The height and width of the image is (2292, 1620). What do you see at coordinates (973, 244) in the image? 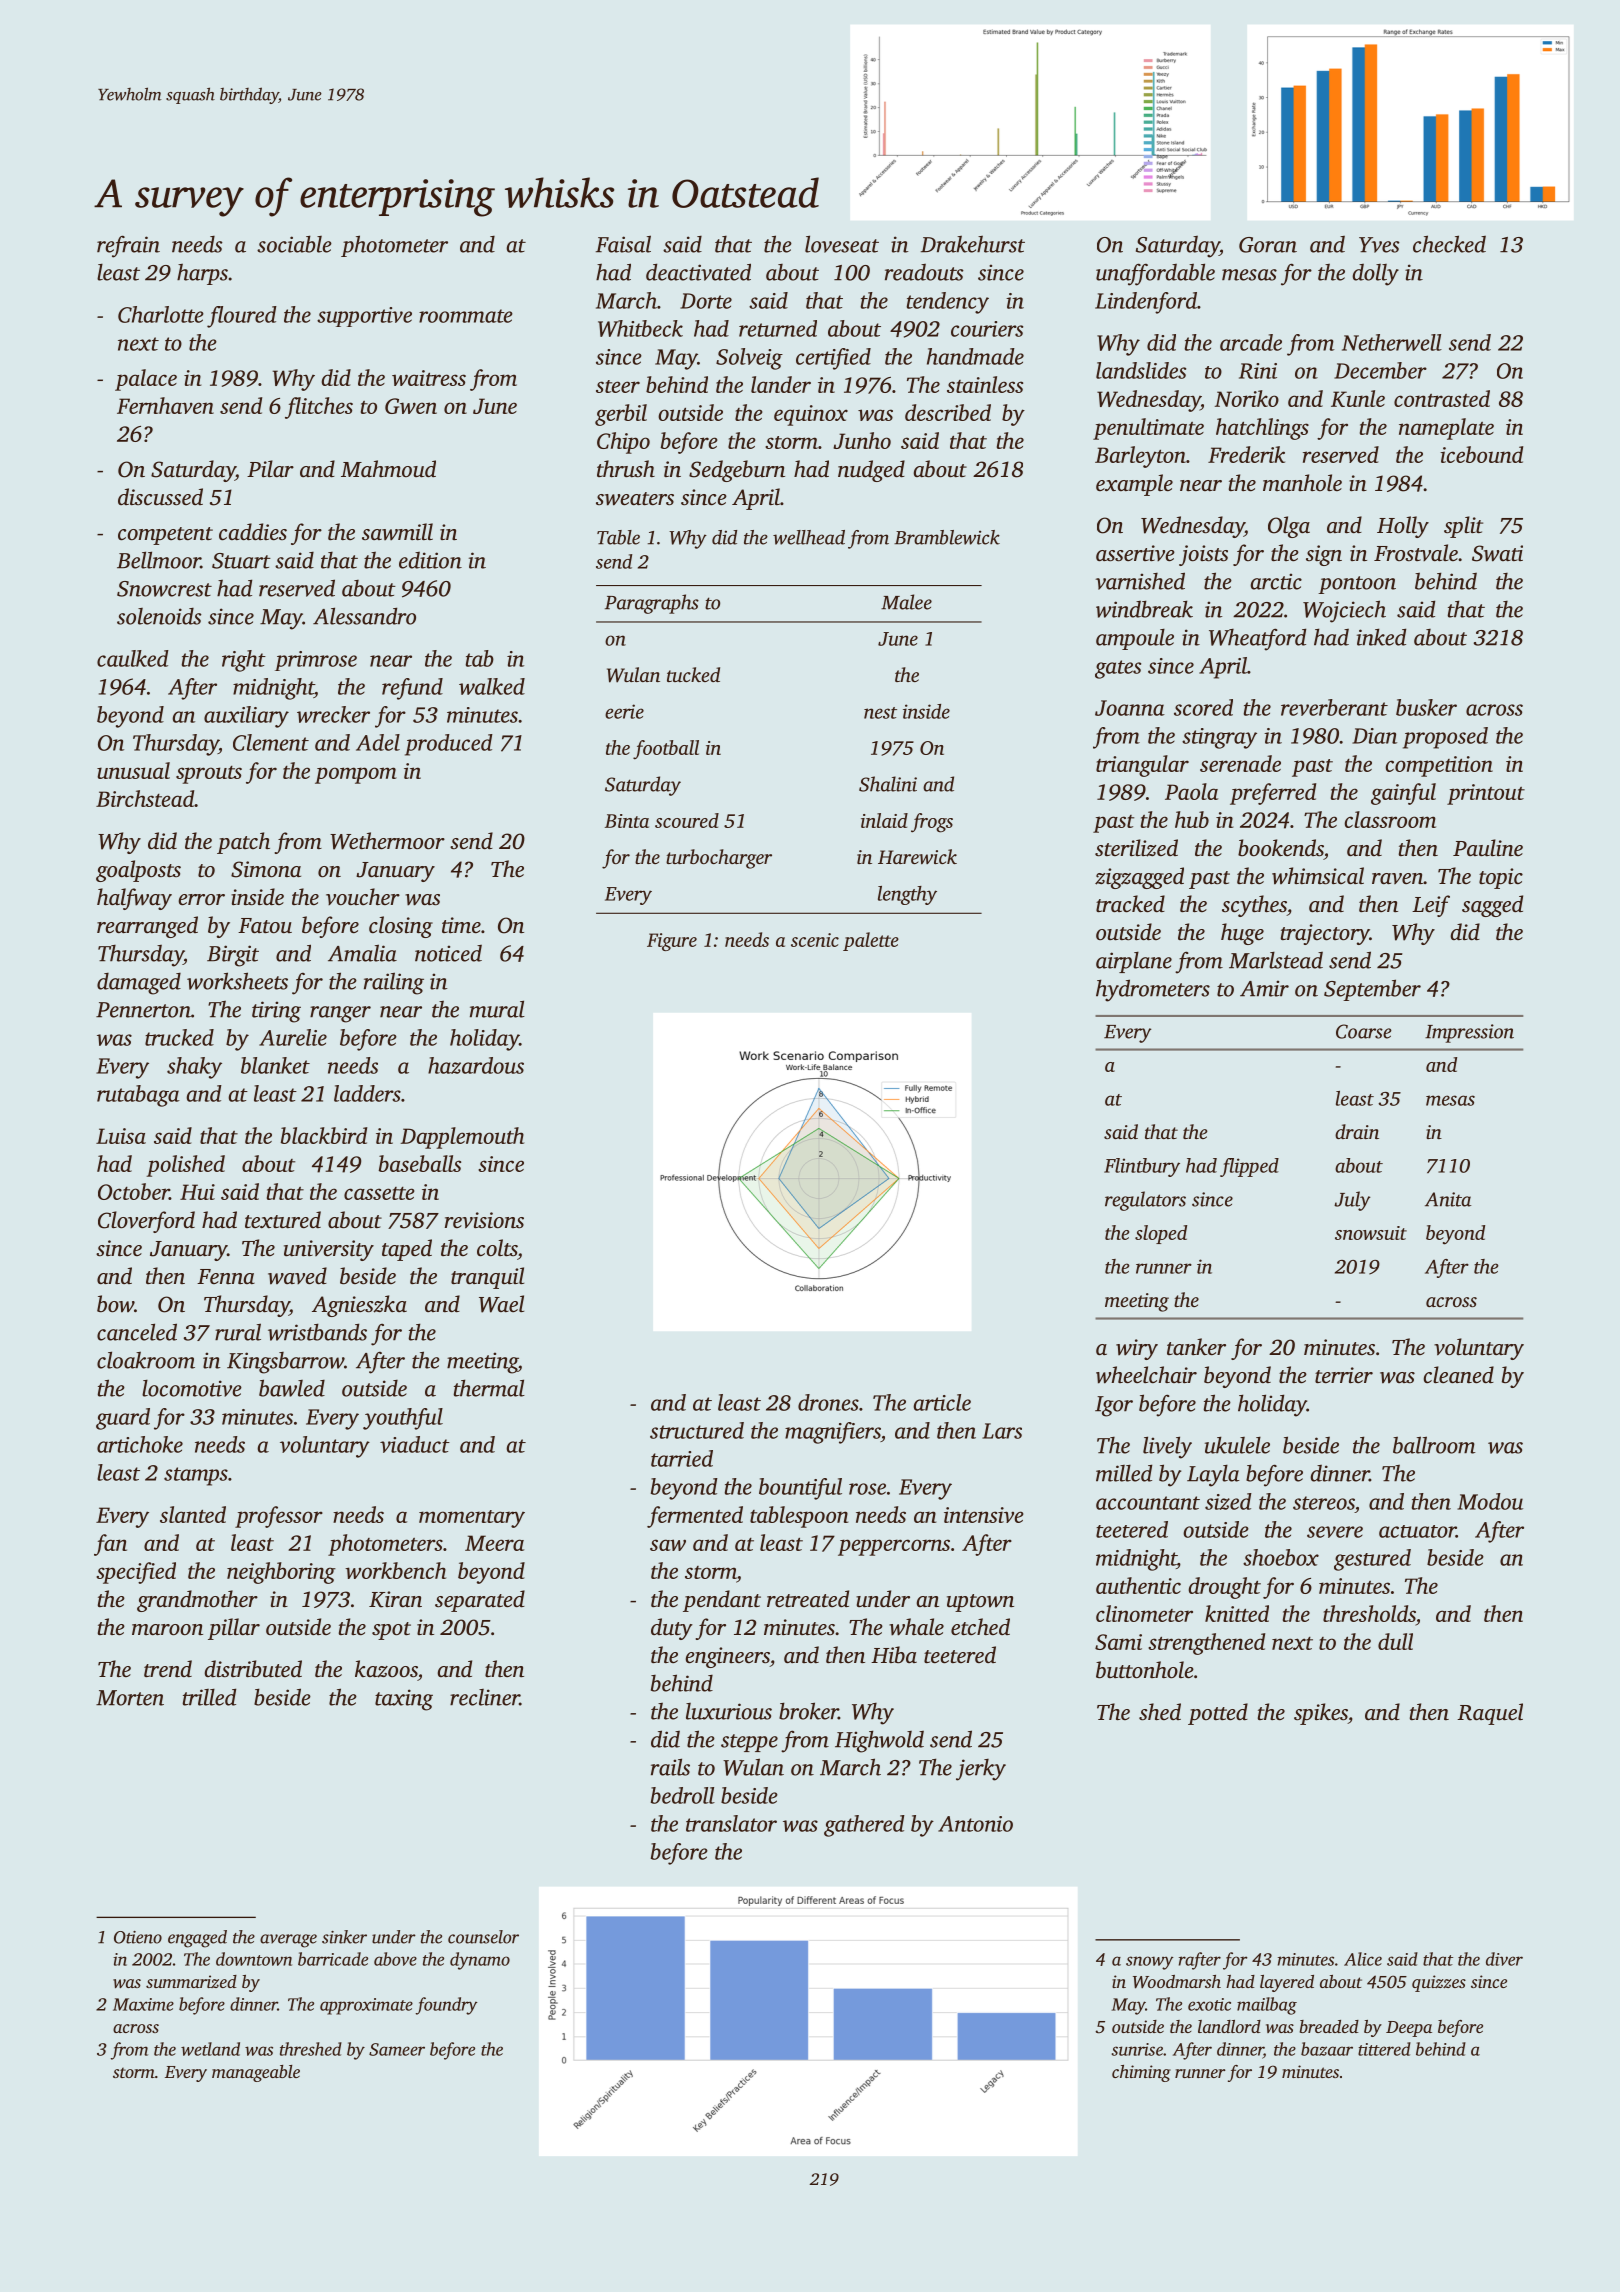
I see `Drakehurst` at bounding box center [973, 244].
